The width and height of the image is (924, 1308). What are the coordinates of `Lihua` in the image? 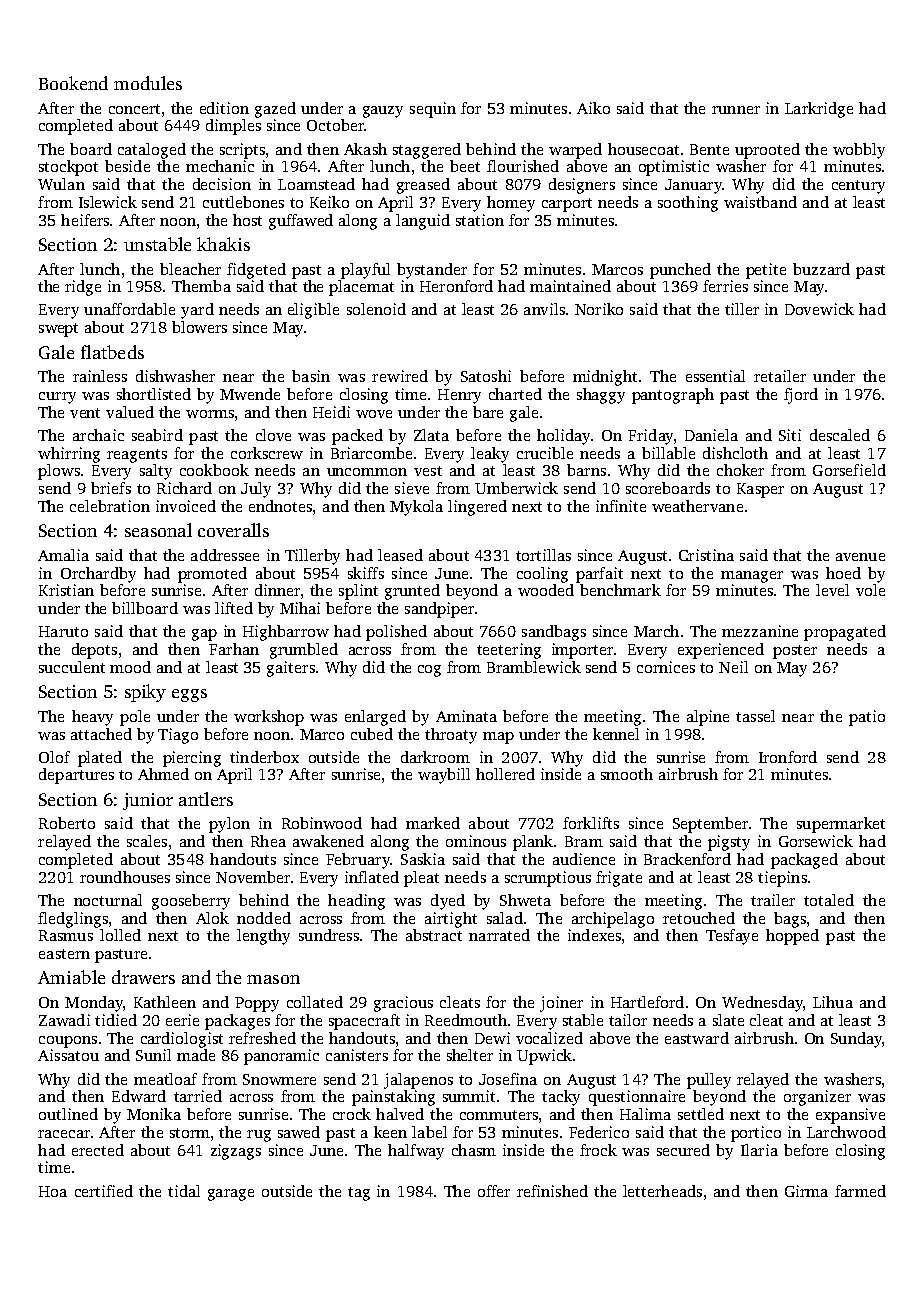 It's located at (833, 1002).
